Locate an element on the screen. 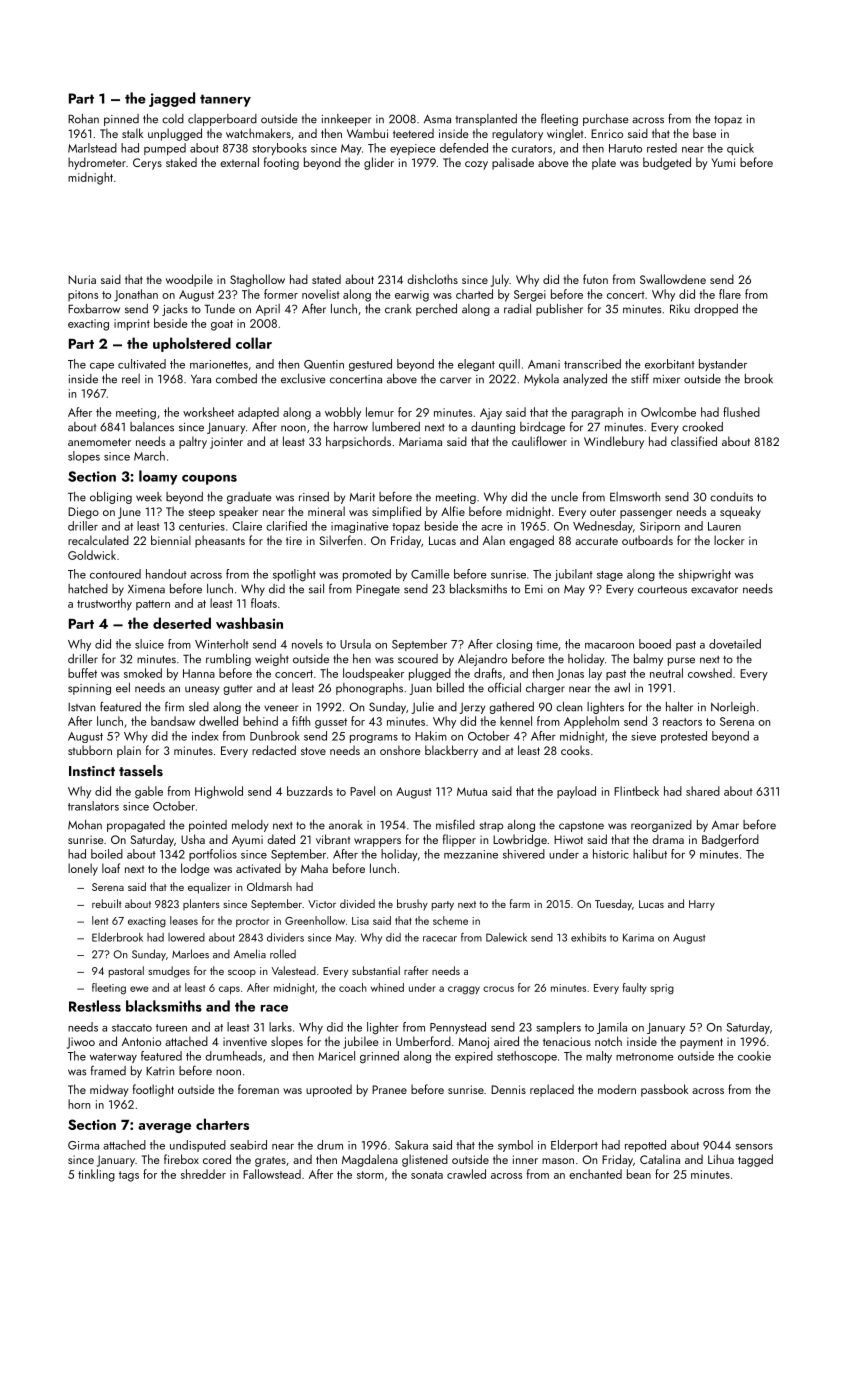 The height and width of the screenshot is (1400, 849). reactors is located at coordinates (682, 722).
